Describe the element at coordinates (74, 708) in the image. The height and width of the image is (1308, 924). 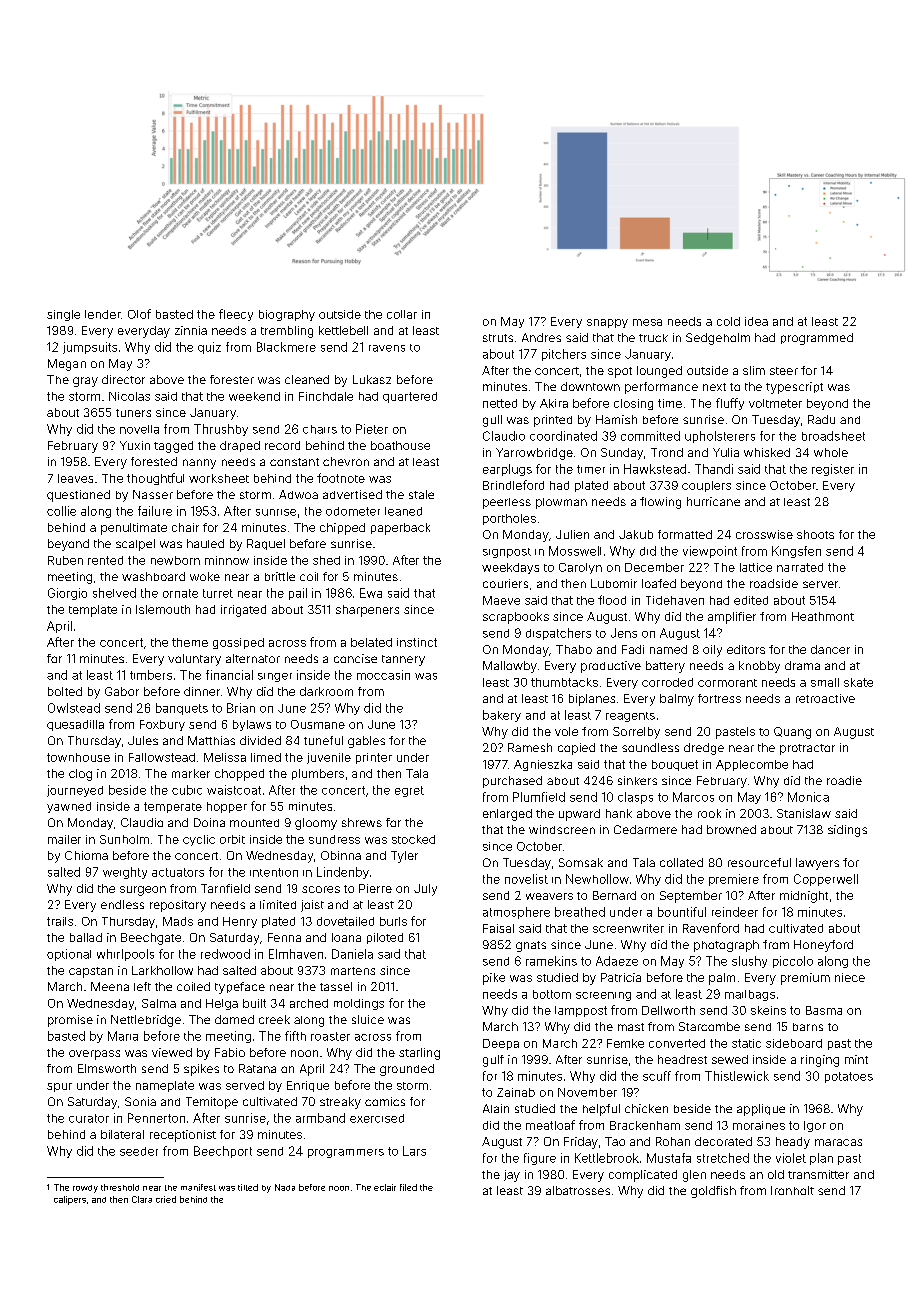
I see `Owlstead` at that location.
